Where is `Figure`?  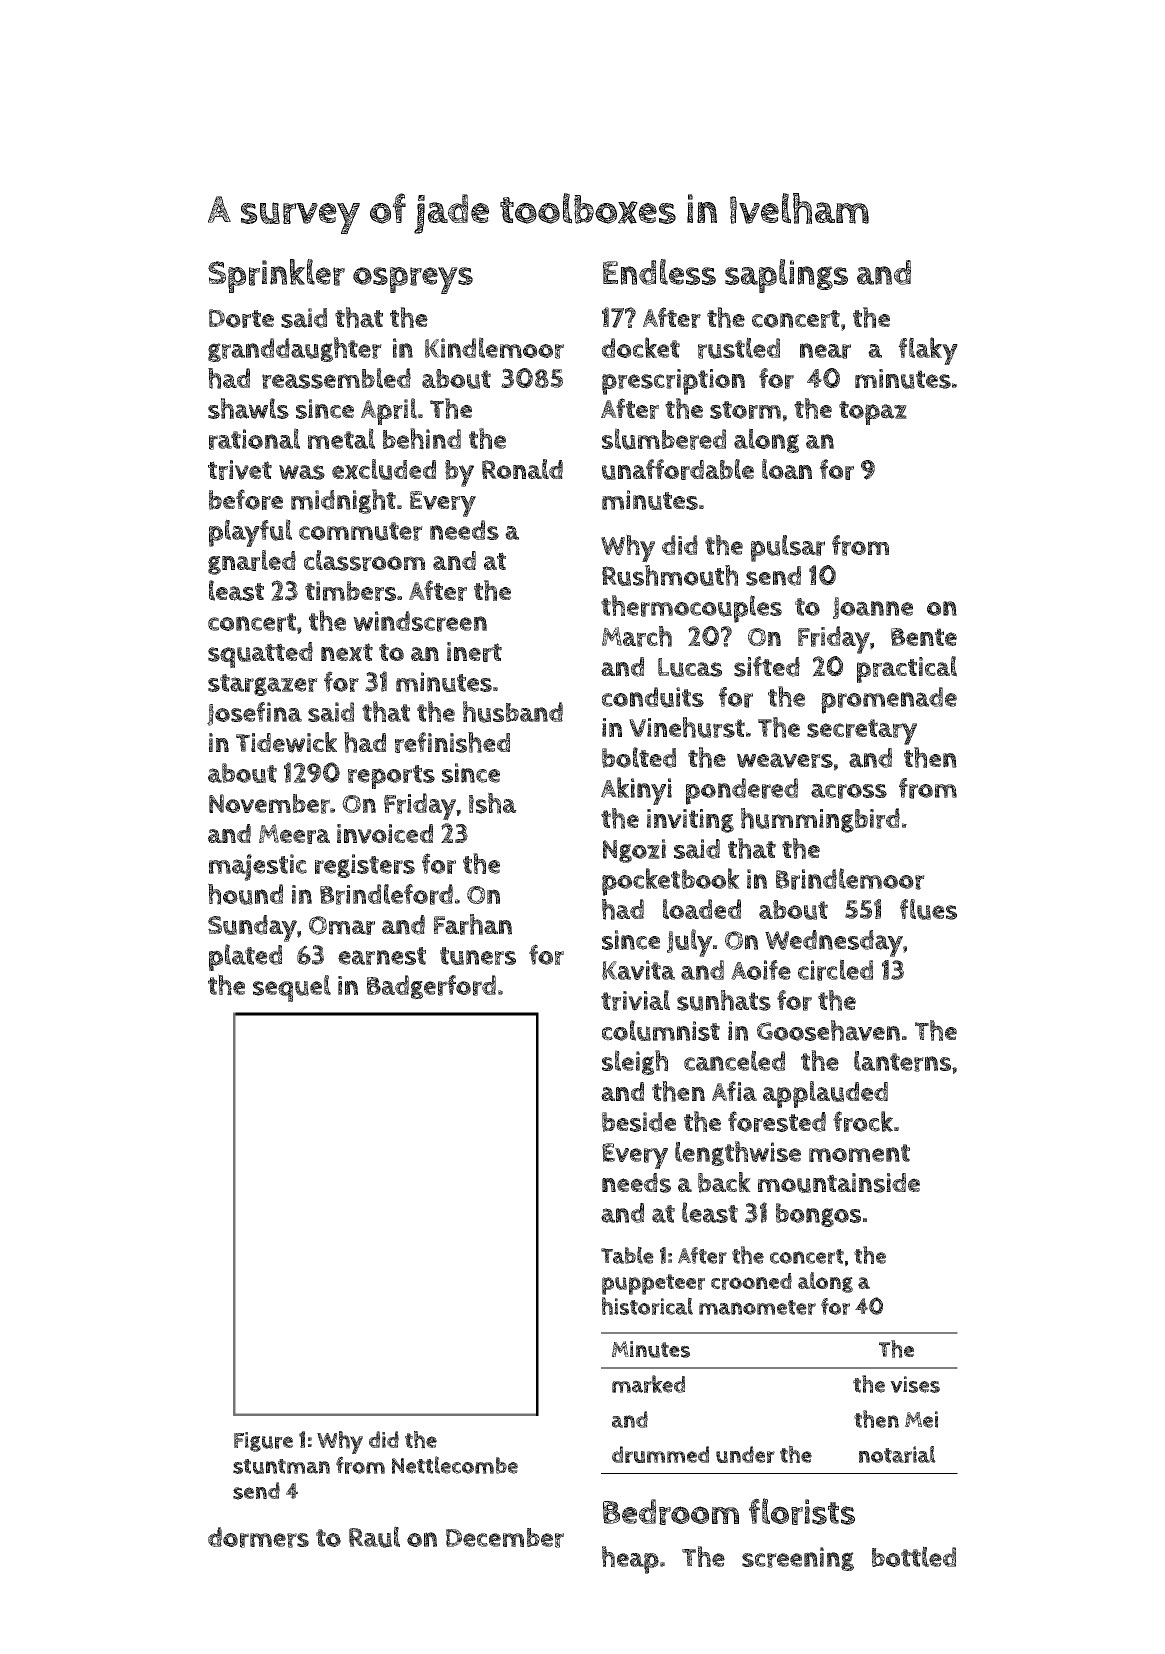 Figure is located at coordinates (263, 1442).
